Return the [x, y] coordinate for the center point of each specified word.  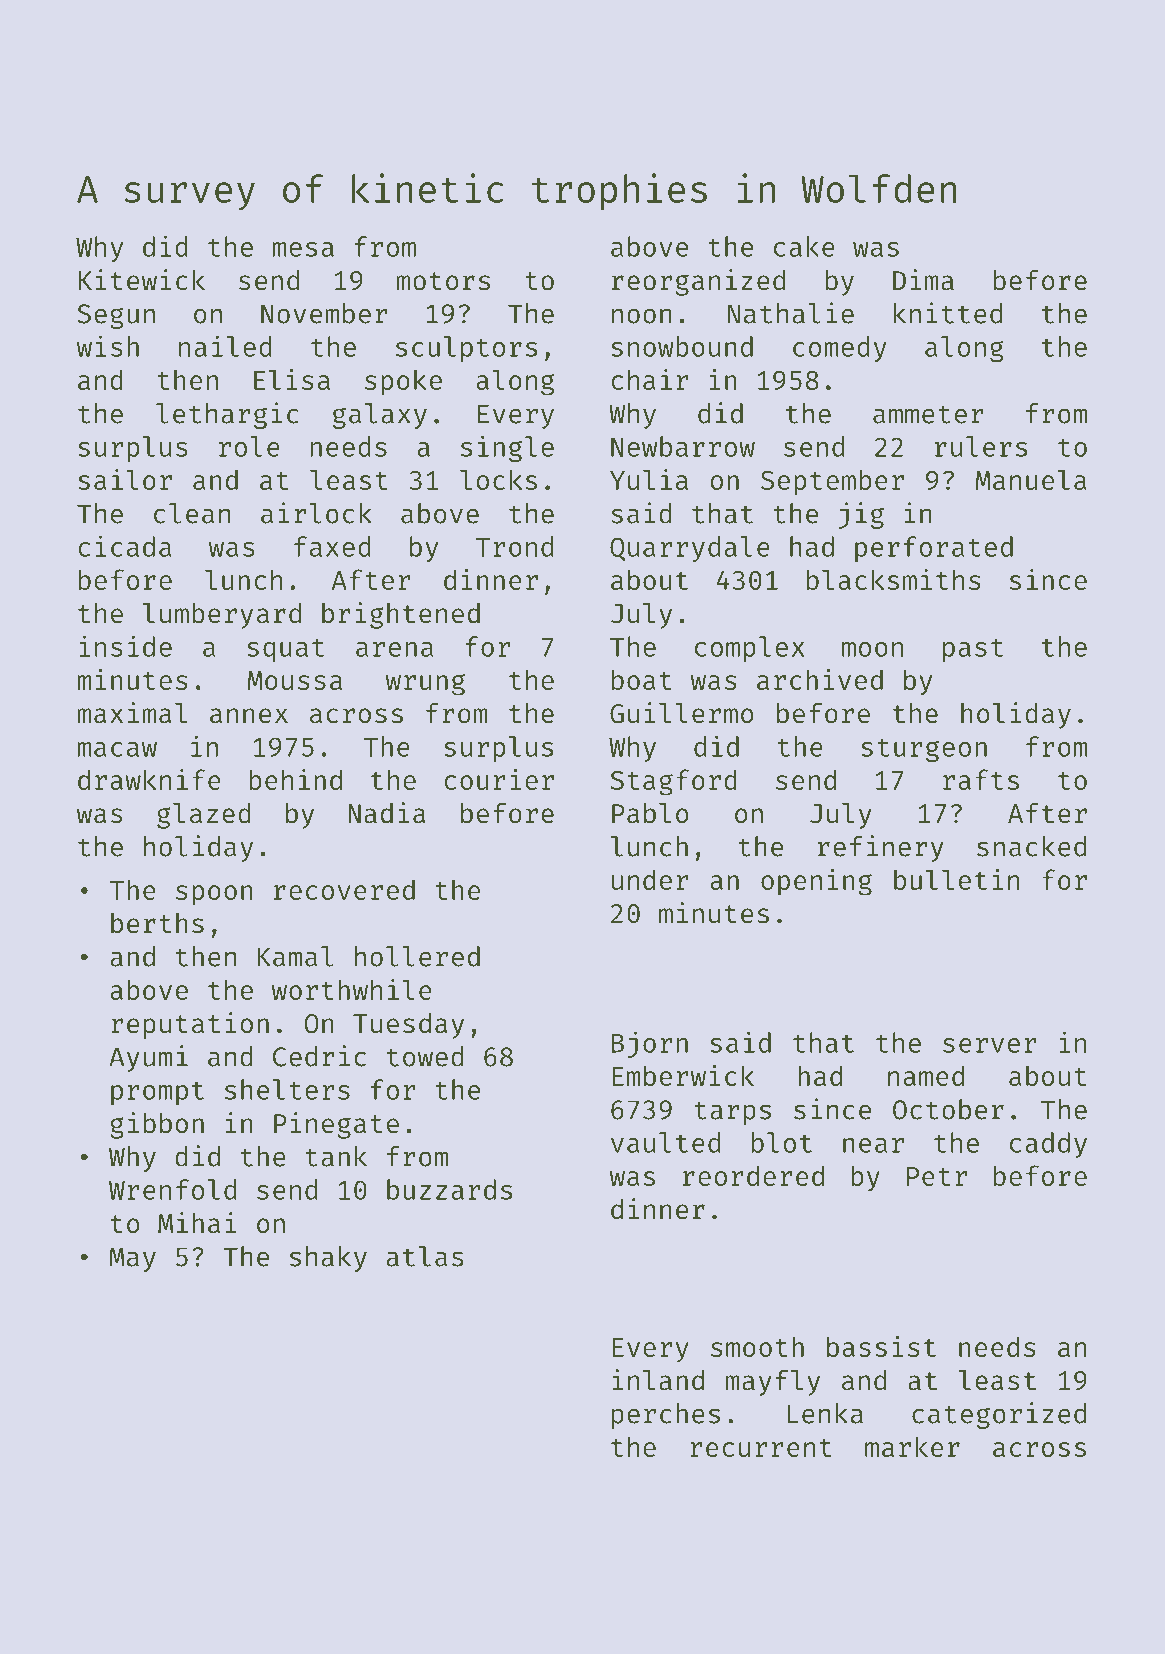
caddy [1048, 1145]
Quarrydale [690, 549]
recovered [344, 889]
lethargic [227, 415]
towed [425, 1056]
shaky [328, 1259]
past [973, 650]
